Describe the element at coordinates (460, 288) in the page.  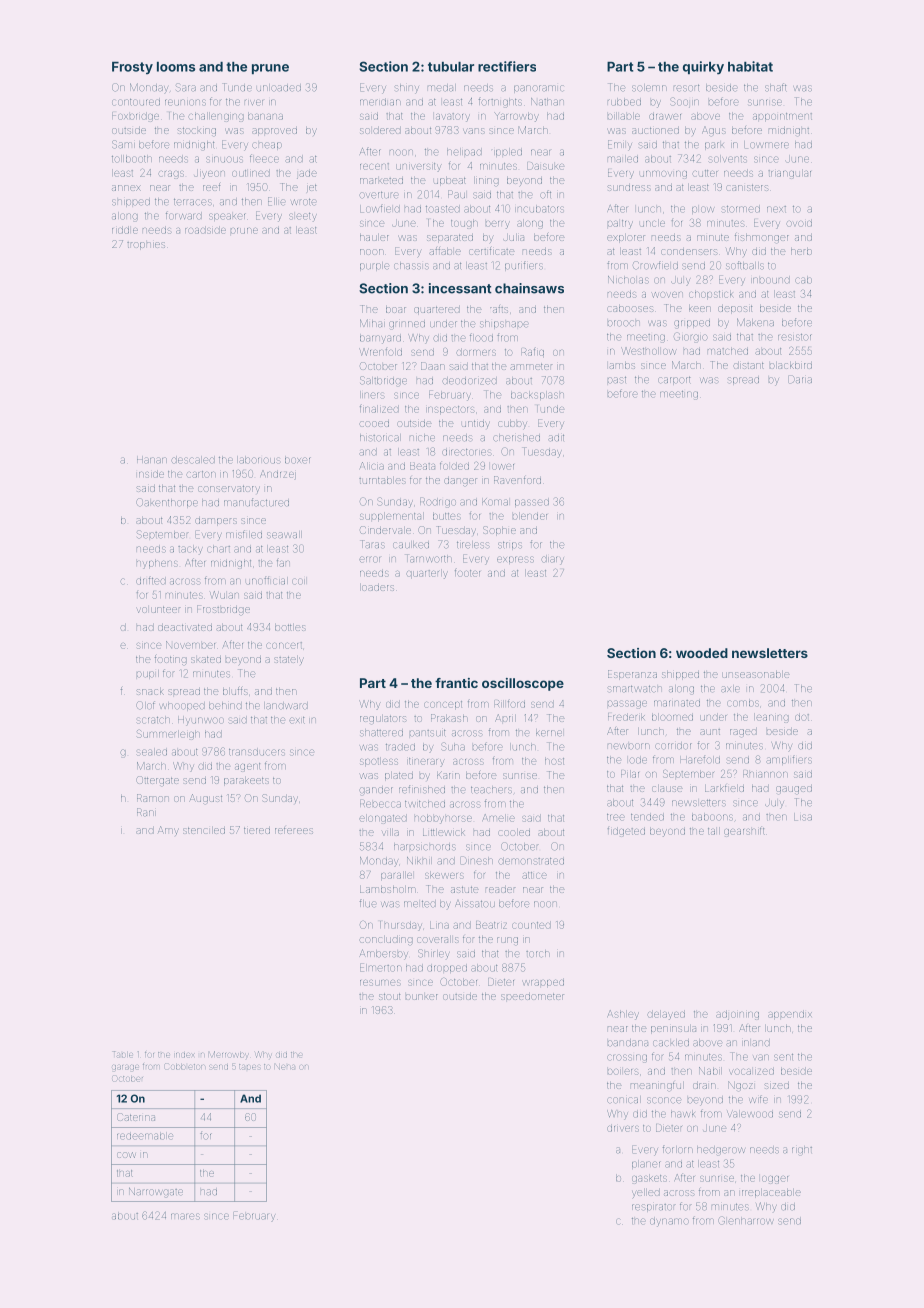
I see `incessant` at that location.
